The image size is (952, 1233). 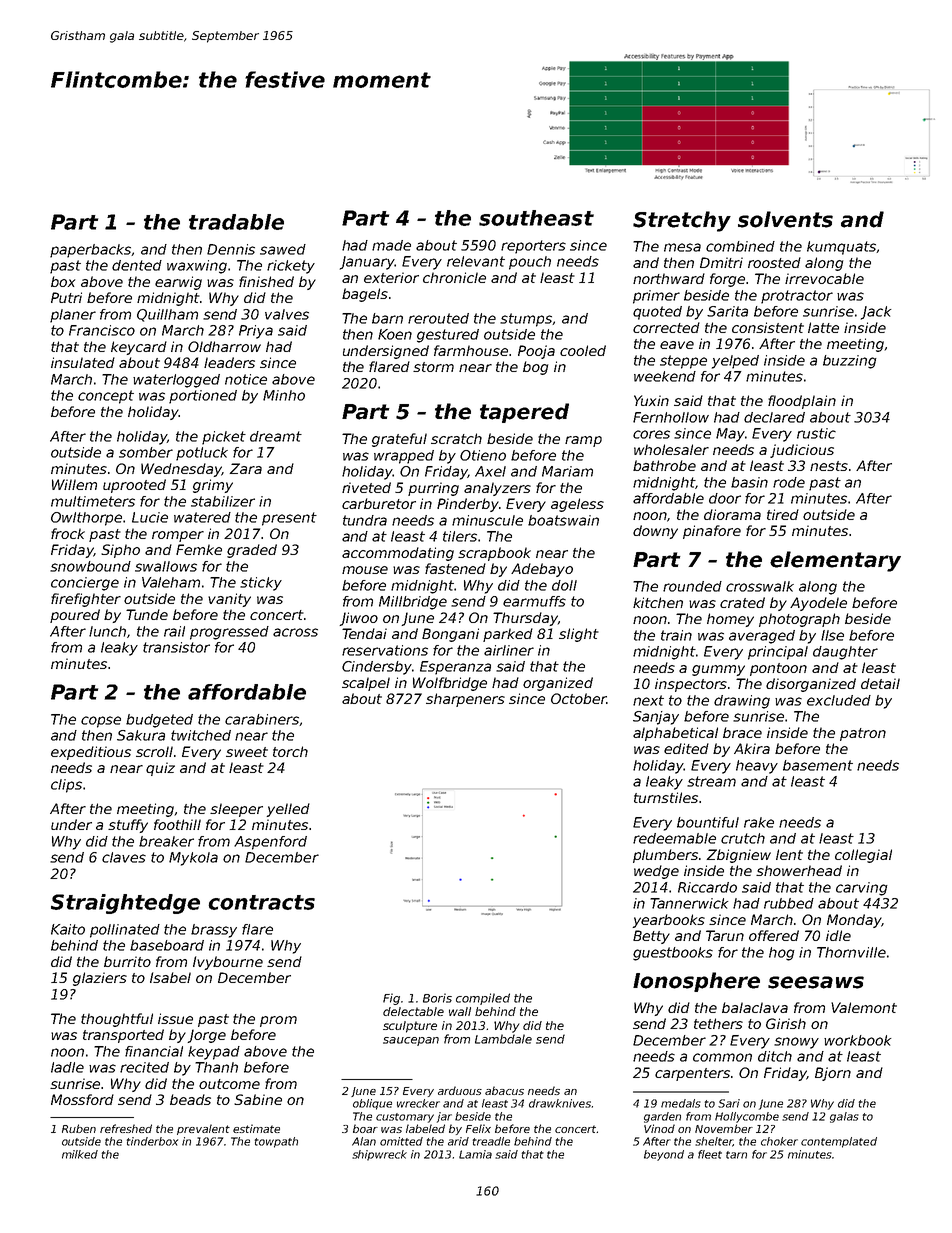 I want to click on kumquats, so click(x=841, y=248).
